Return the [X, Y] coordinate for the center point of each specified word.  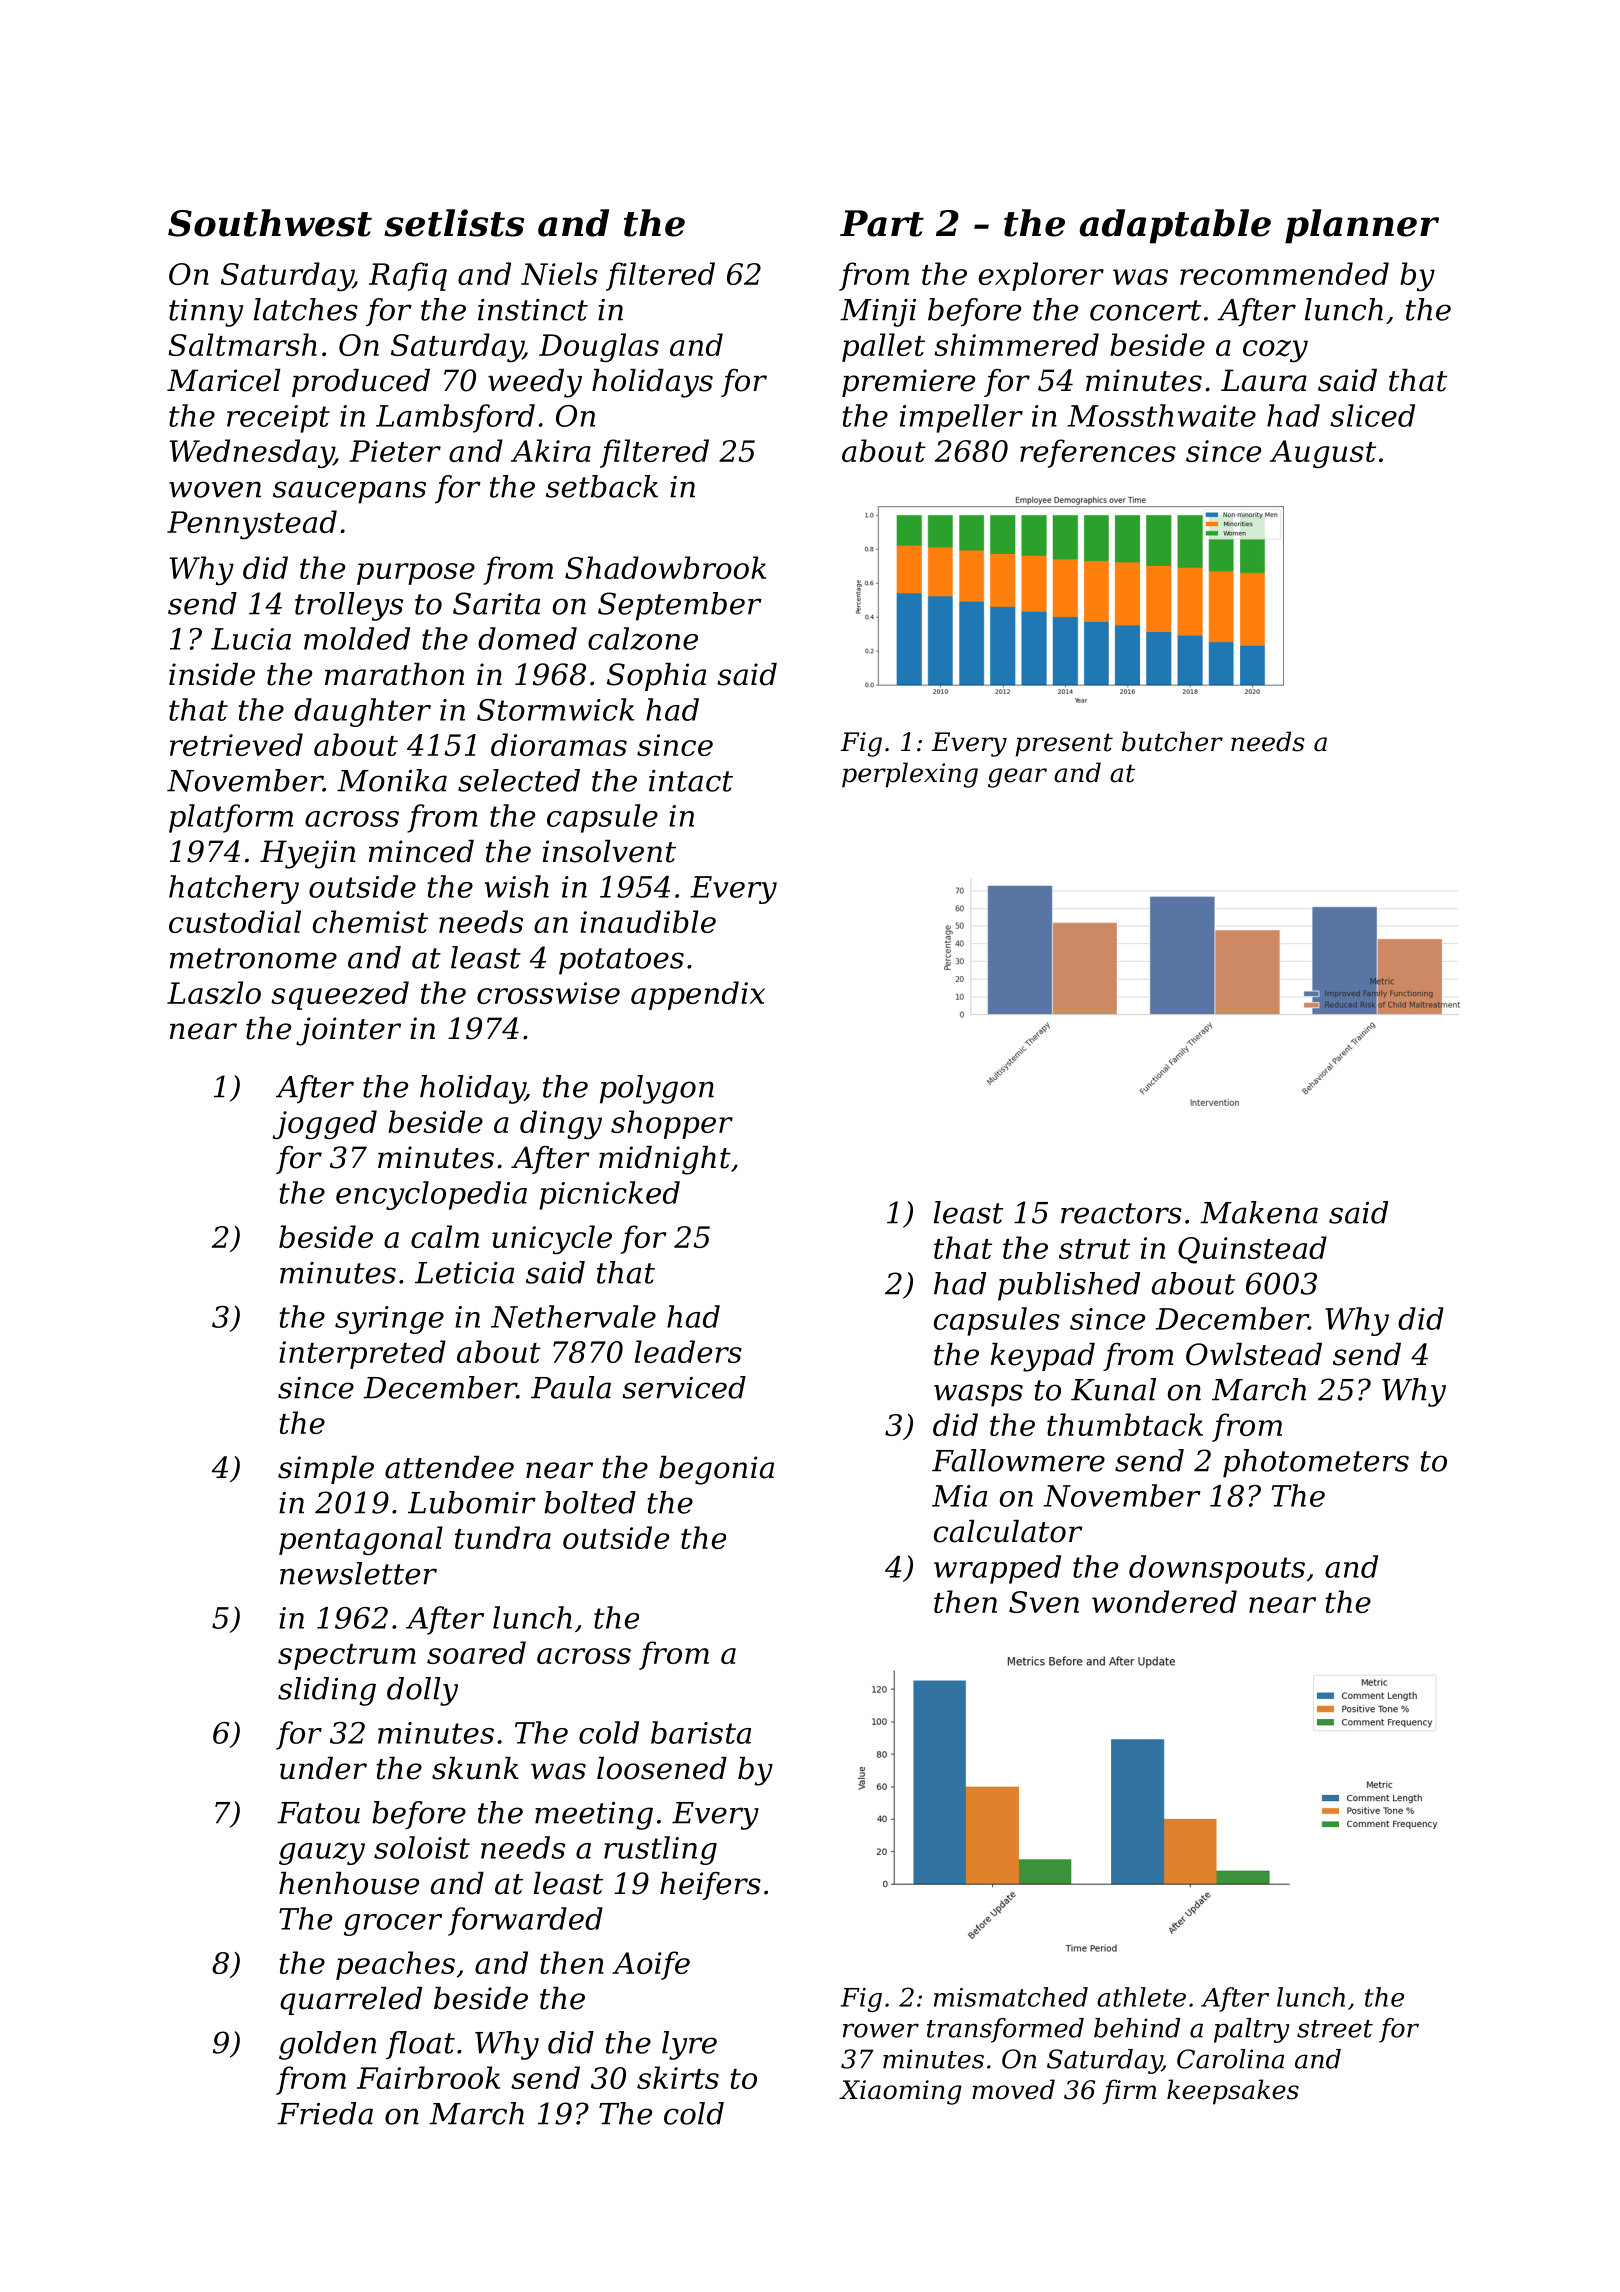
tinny [206, 313]
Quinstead [1252, 1250]
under [323, 1768]
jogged [325, 1124]
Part [882, 223]
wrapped [997, 1569]
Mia [959, 1496]
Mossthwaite [1161, 415]
